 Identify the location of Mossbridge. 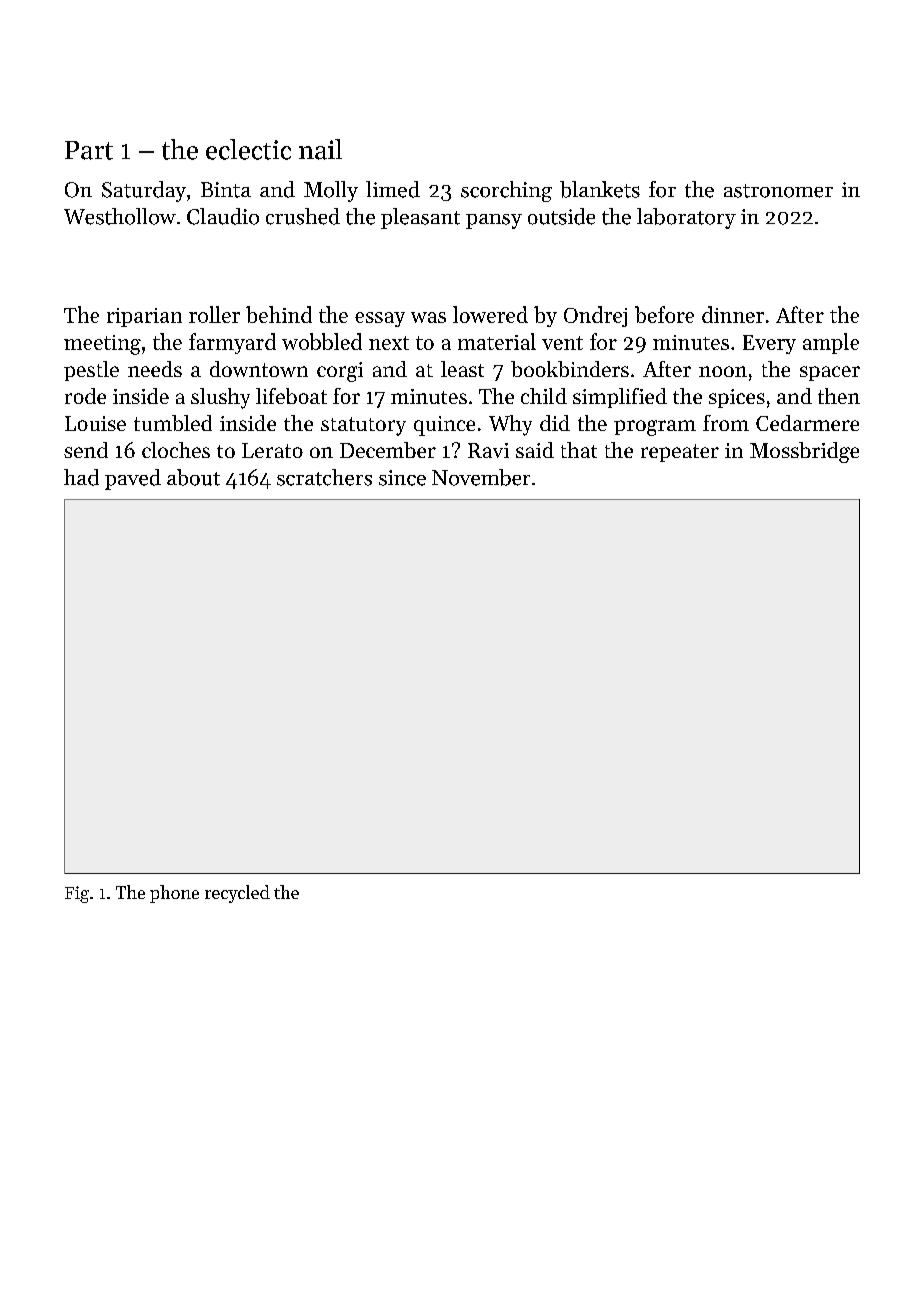
(804, 452).
